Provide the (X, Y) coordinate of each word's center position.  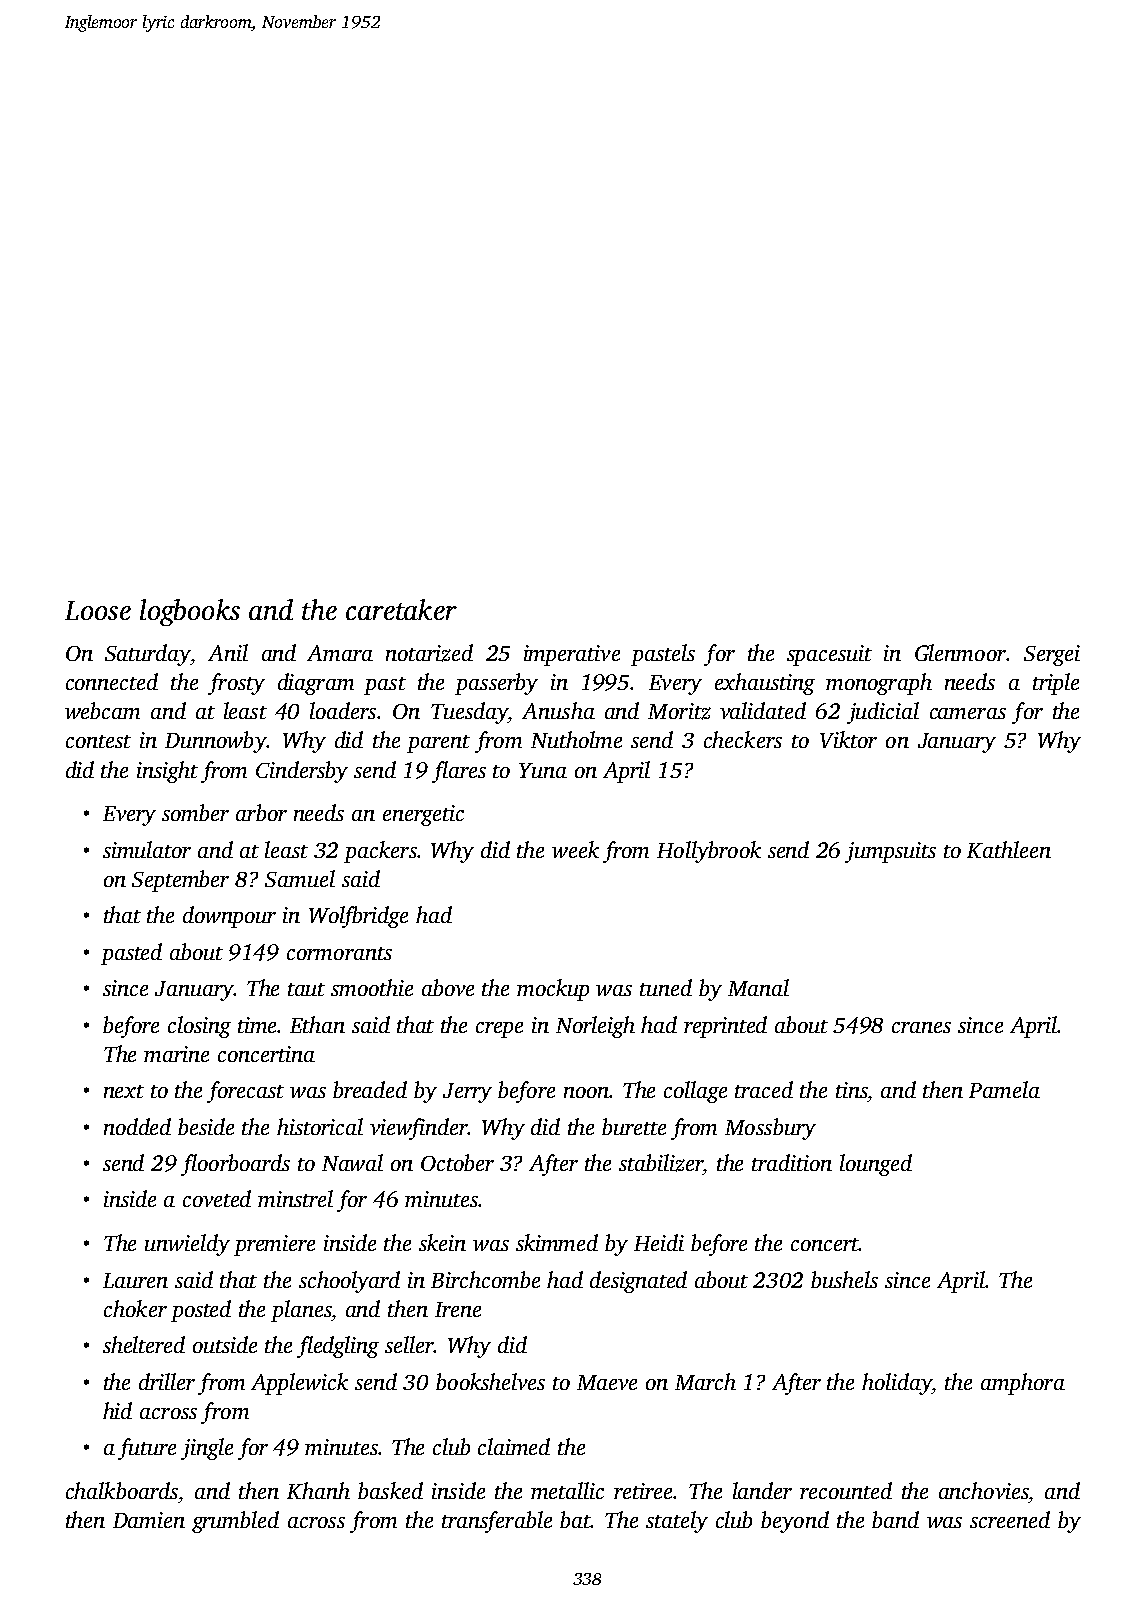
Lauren (135, 1280)
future (147, 1449)
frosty (236, 684)
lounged (876, 1165)
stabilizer (661, 1163)
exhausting (765, 684)
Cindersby (302, 772)
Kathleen (1009, 849)
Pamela (1004, 1089)
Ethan (317, 1024)
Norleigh (595, 1027)
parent (438, 744)
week (575, 849)
